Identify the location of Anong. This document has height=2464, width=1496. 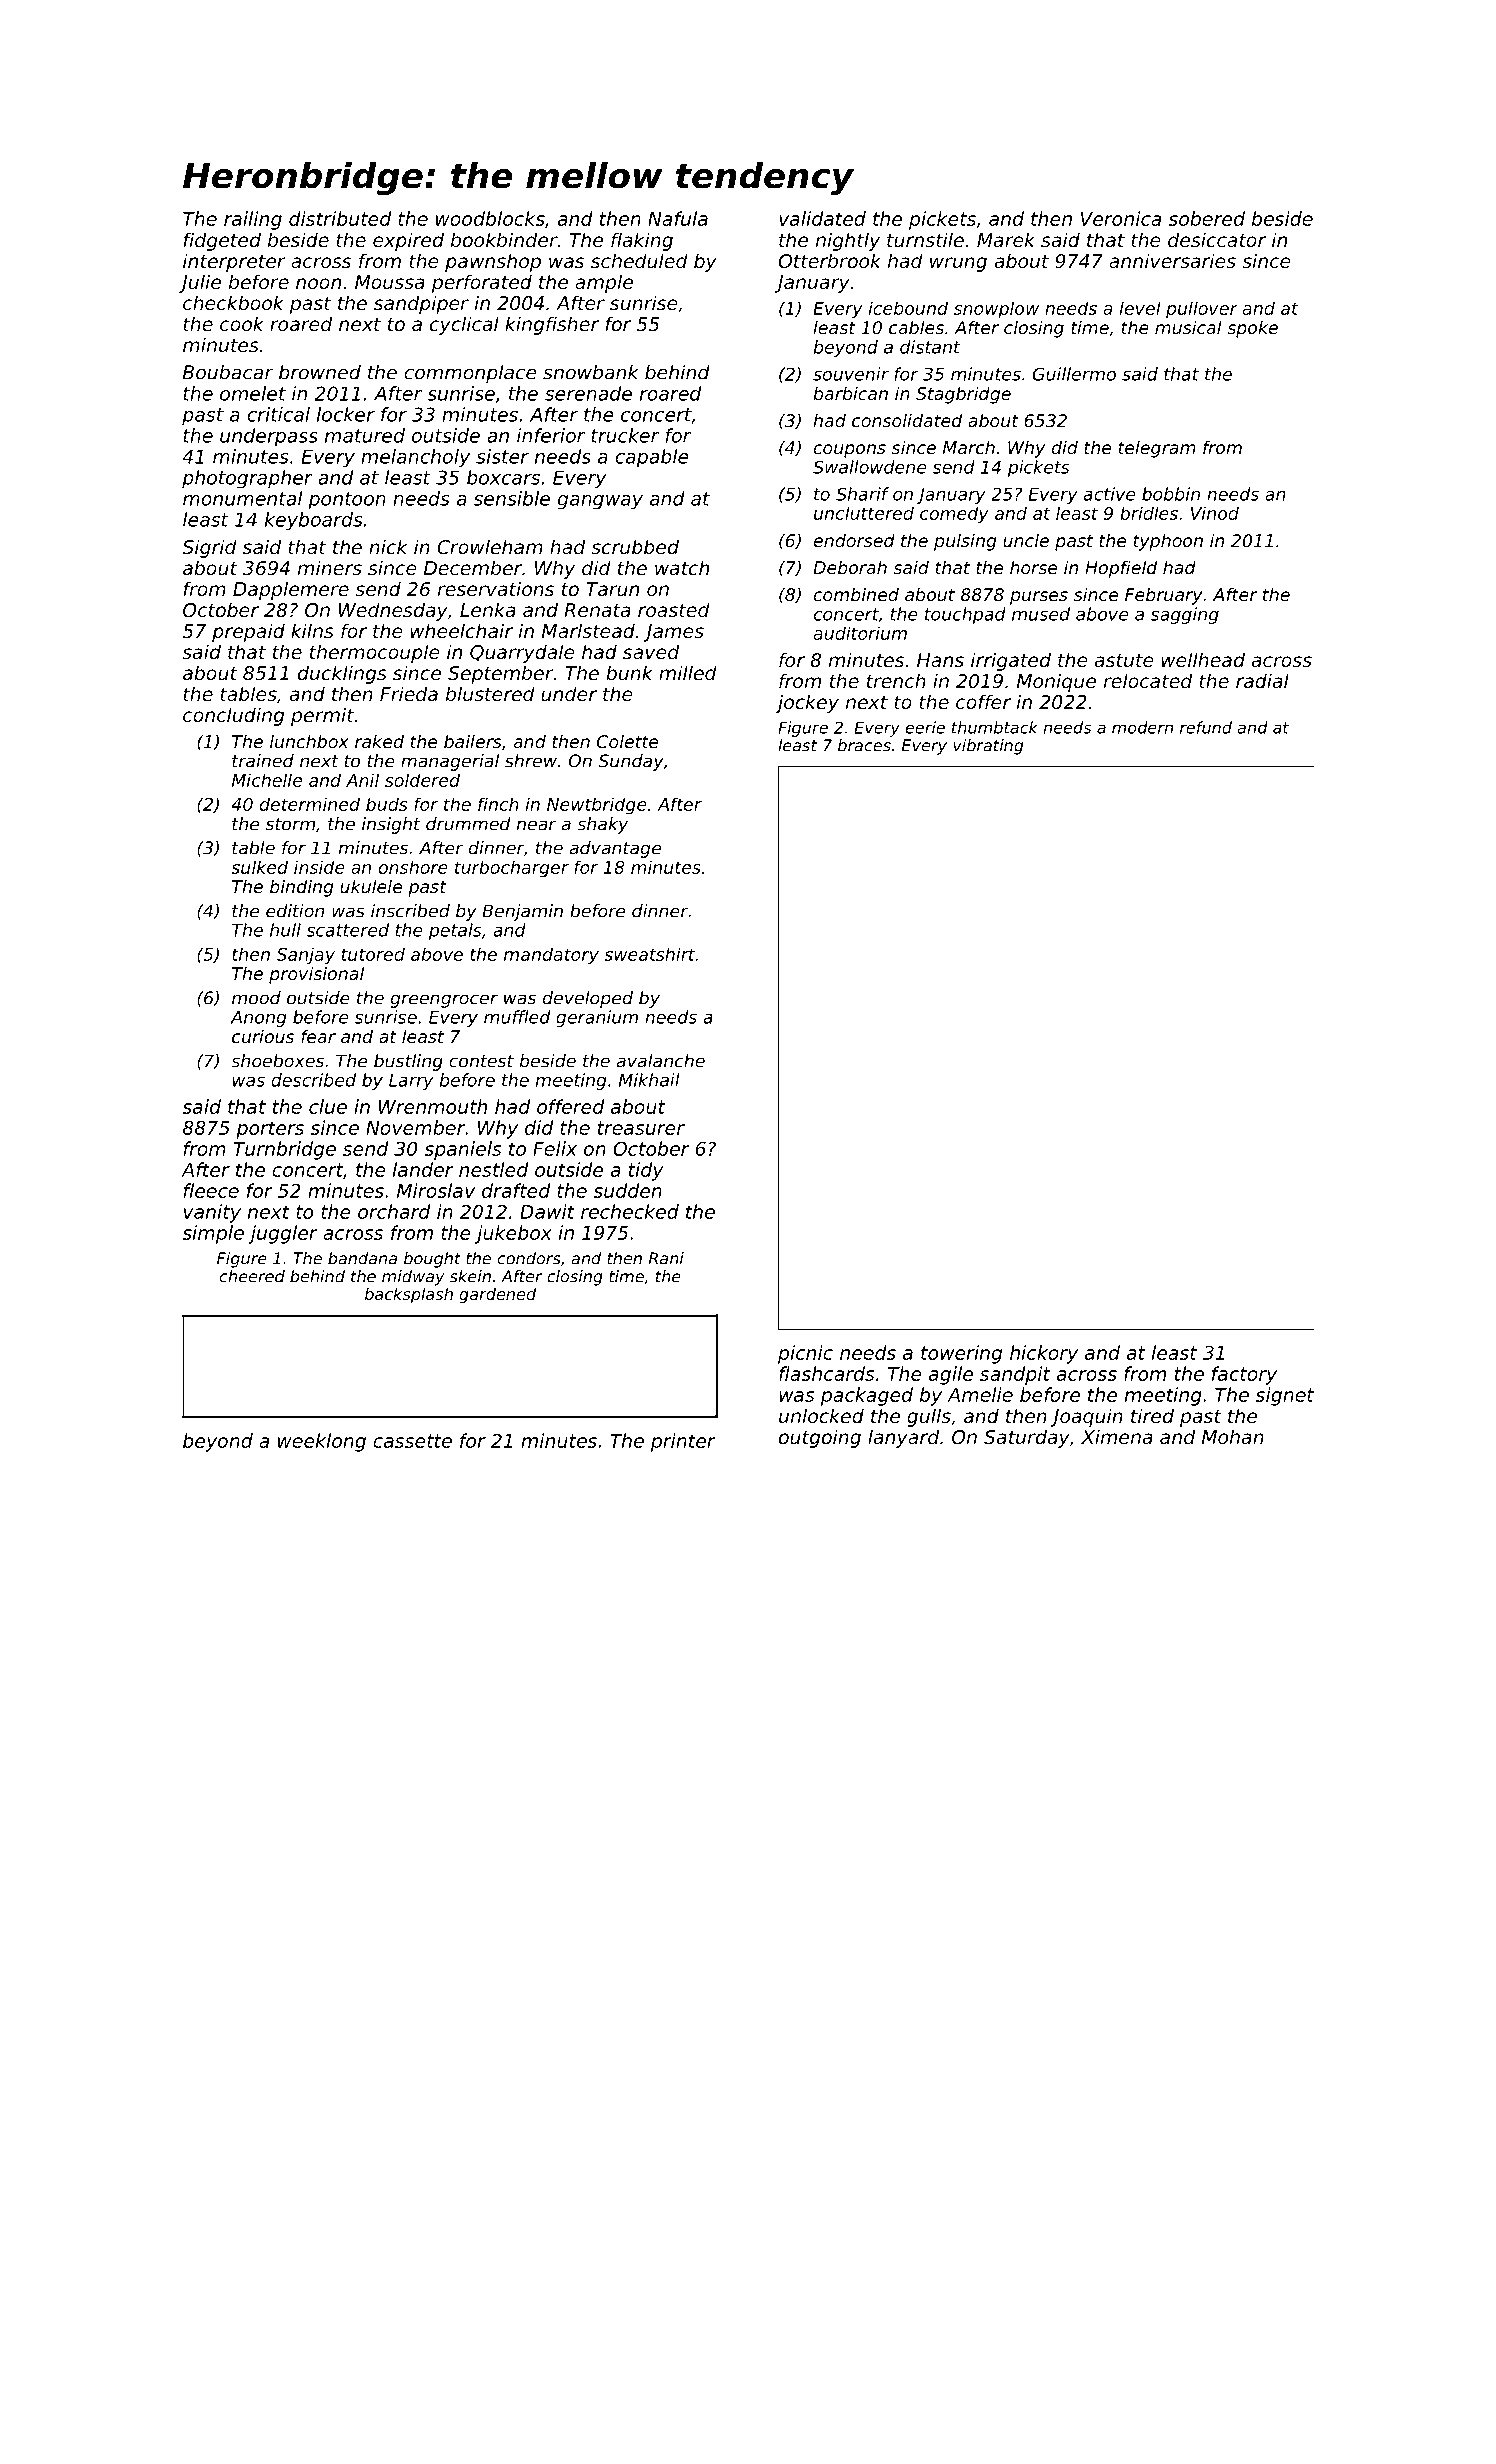
(258, 1019).
